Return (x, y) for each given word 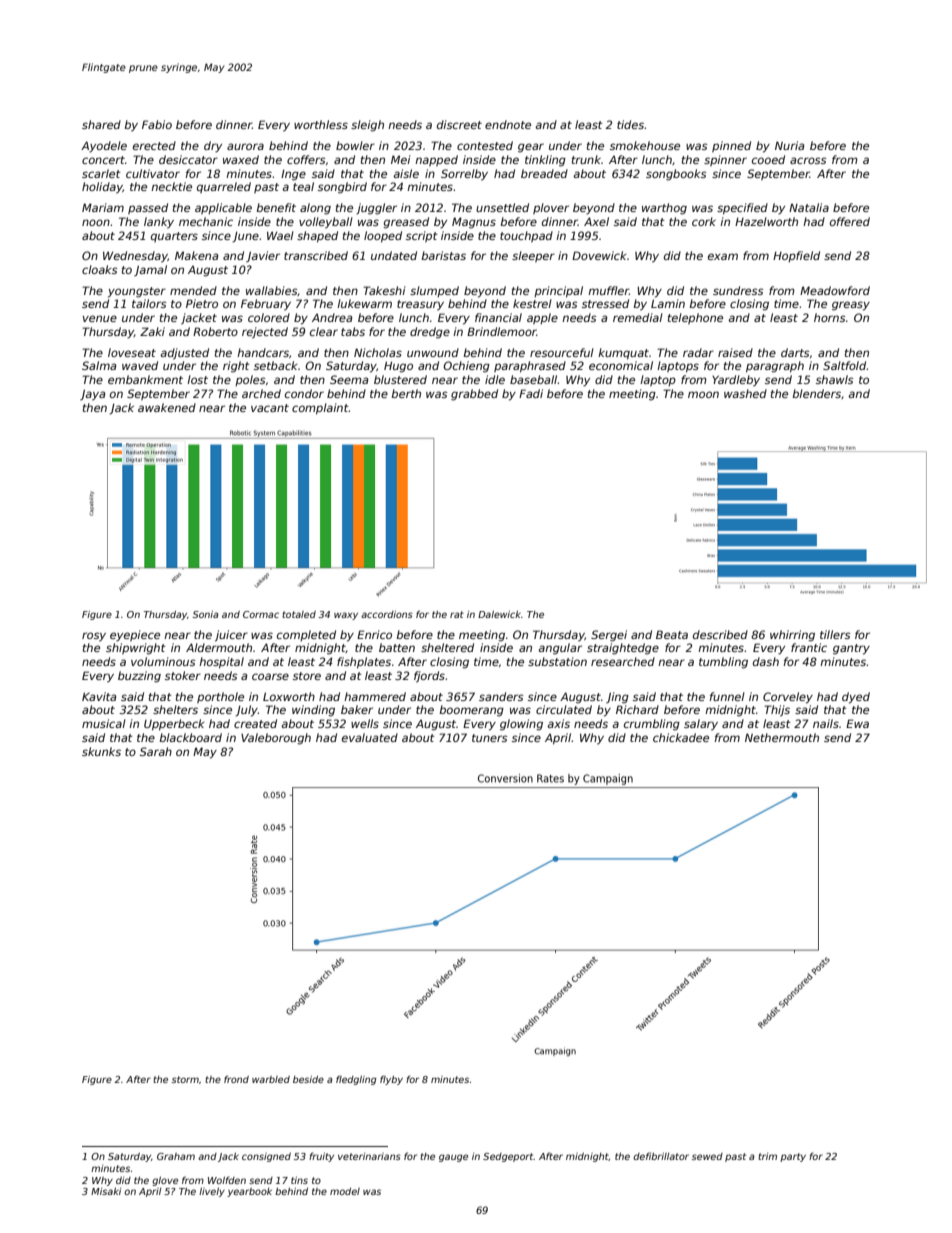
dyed (856, 698)
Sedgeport (508, 1157)
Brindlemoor (502, 331)
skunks (101, 751)
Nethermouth (782, 737)
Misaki (106, 1191)
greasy (851, 306)
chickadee (681, 737)
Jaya (93, 395)
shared (101, 124)
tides (630, 124)
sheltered (447, 647)
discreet (459, 124)
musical (104, 723)
